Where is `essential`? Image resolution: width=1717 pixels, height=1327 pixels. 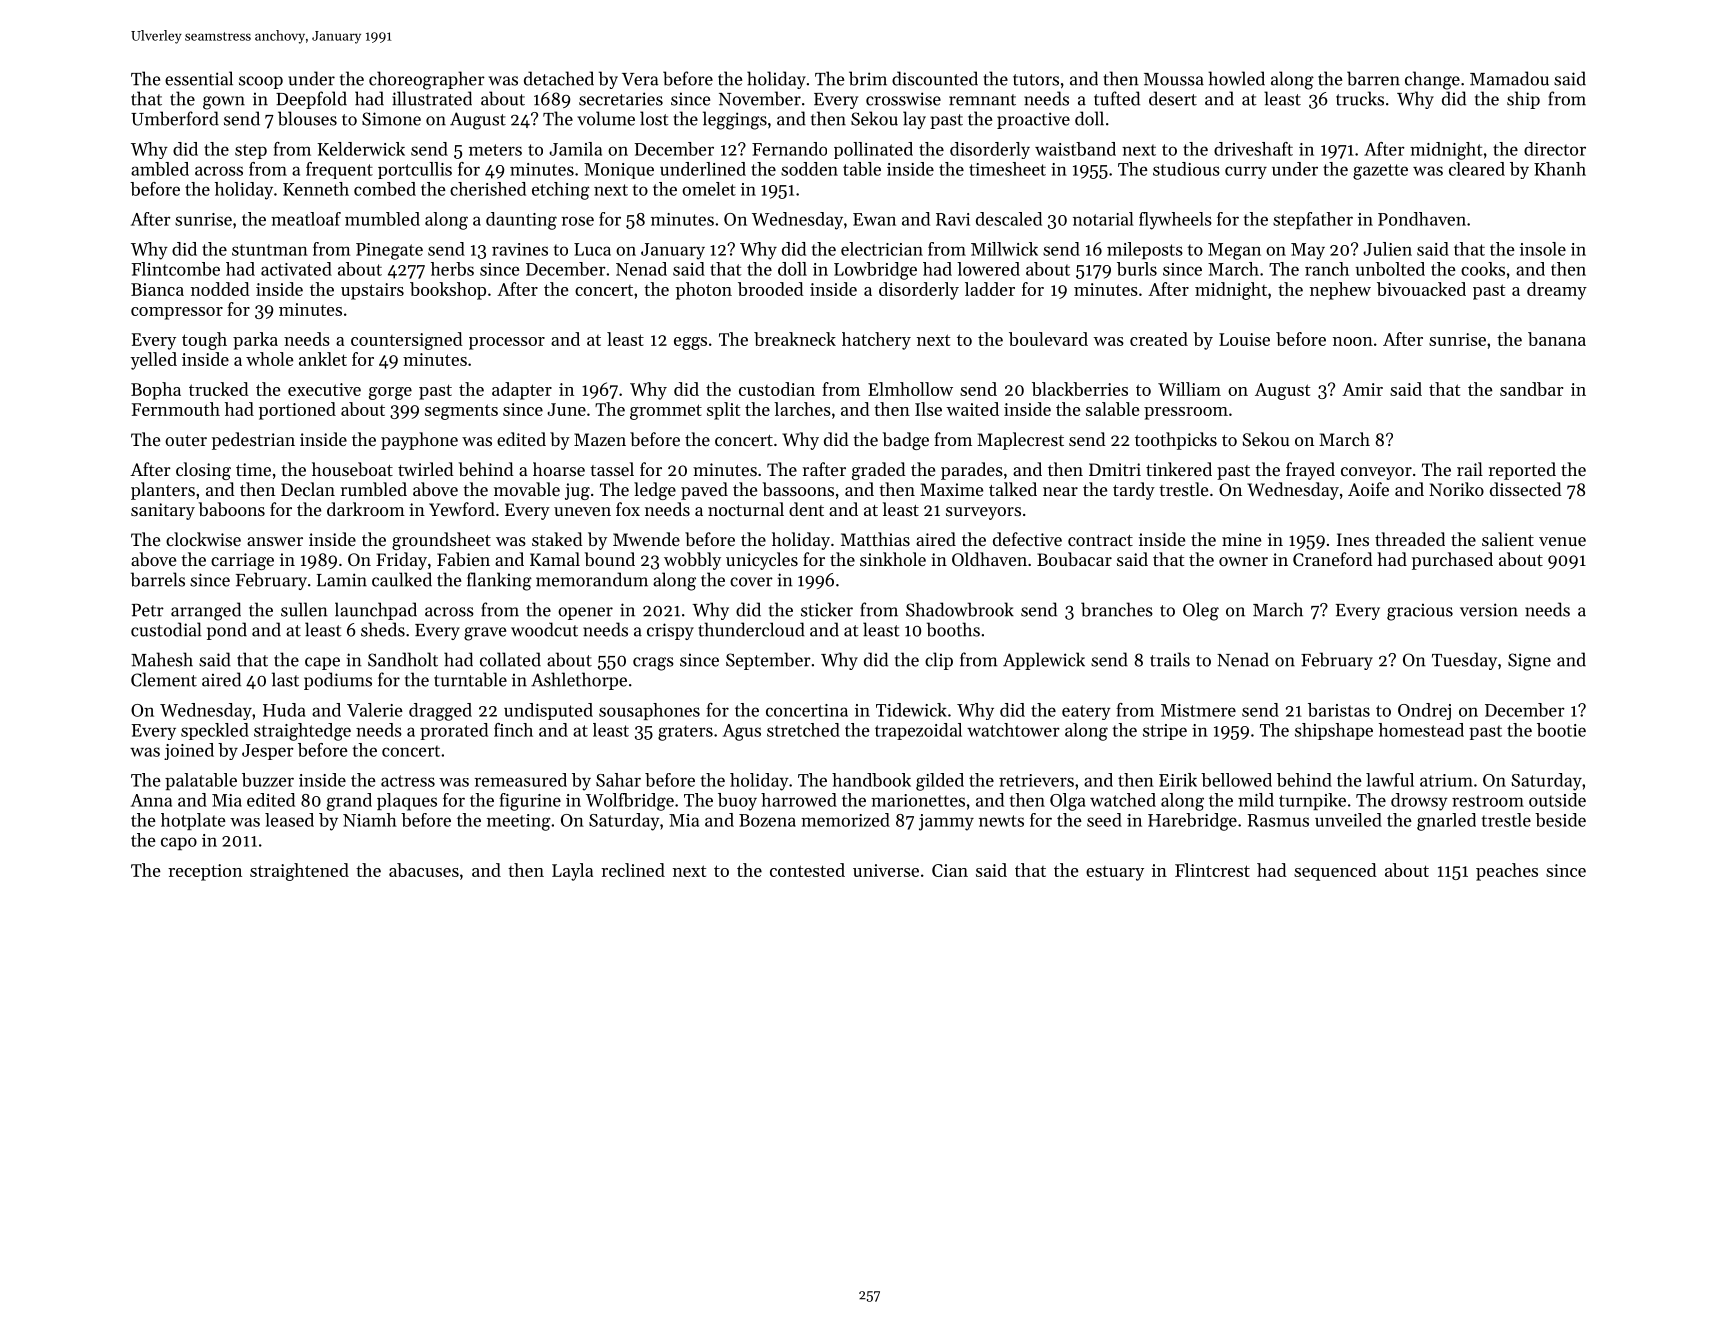
essential is located at coordinates (199, 78).
